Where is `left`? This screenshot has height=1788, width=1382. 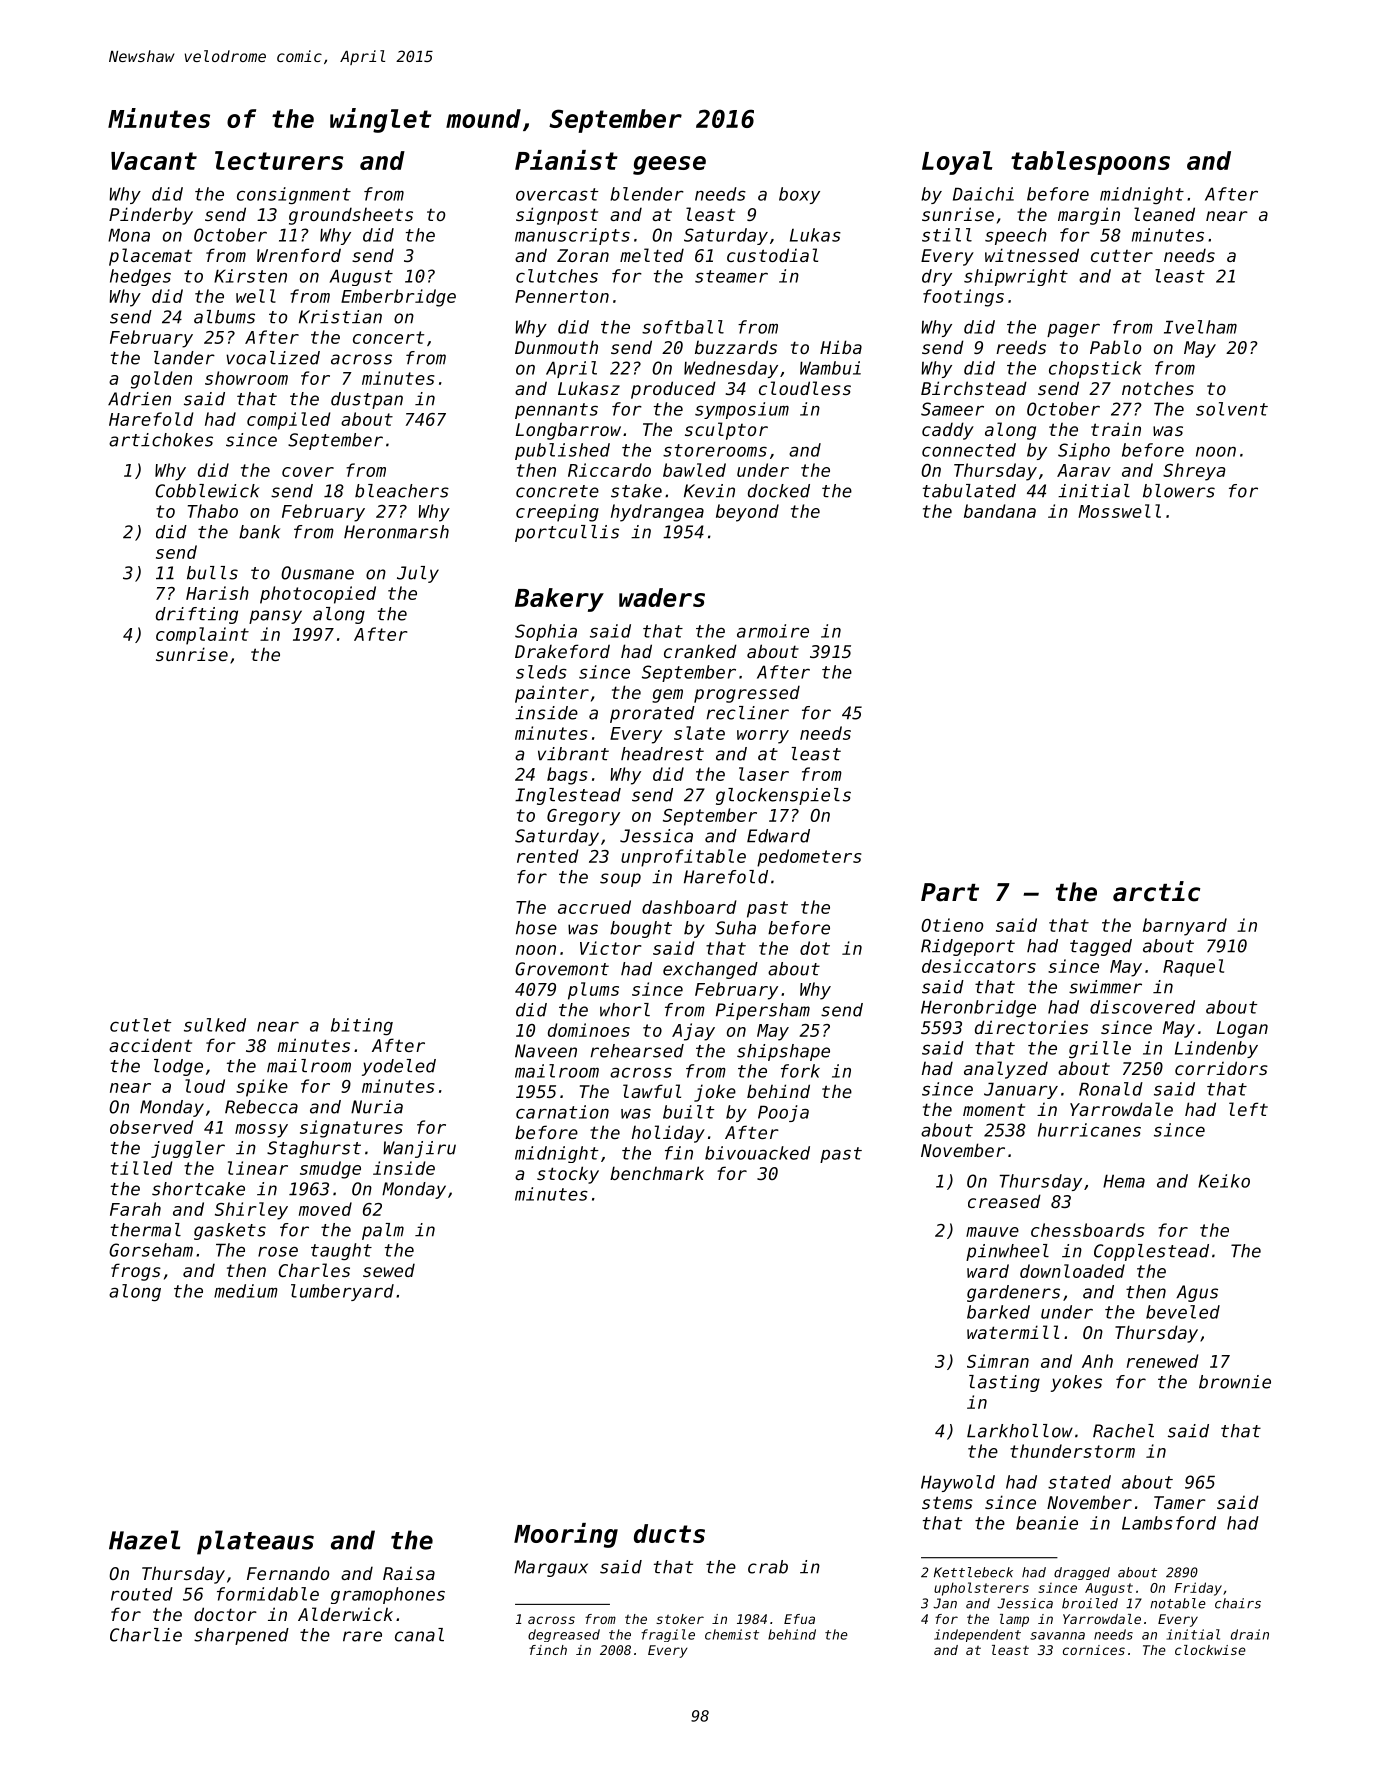
left is located at coordinates (1248, 1109).
